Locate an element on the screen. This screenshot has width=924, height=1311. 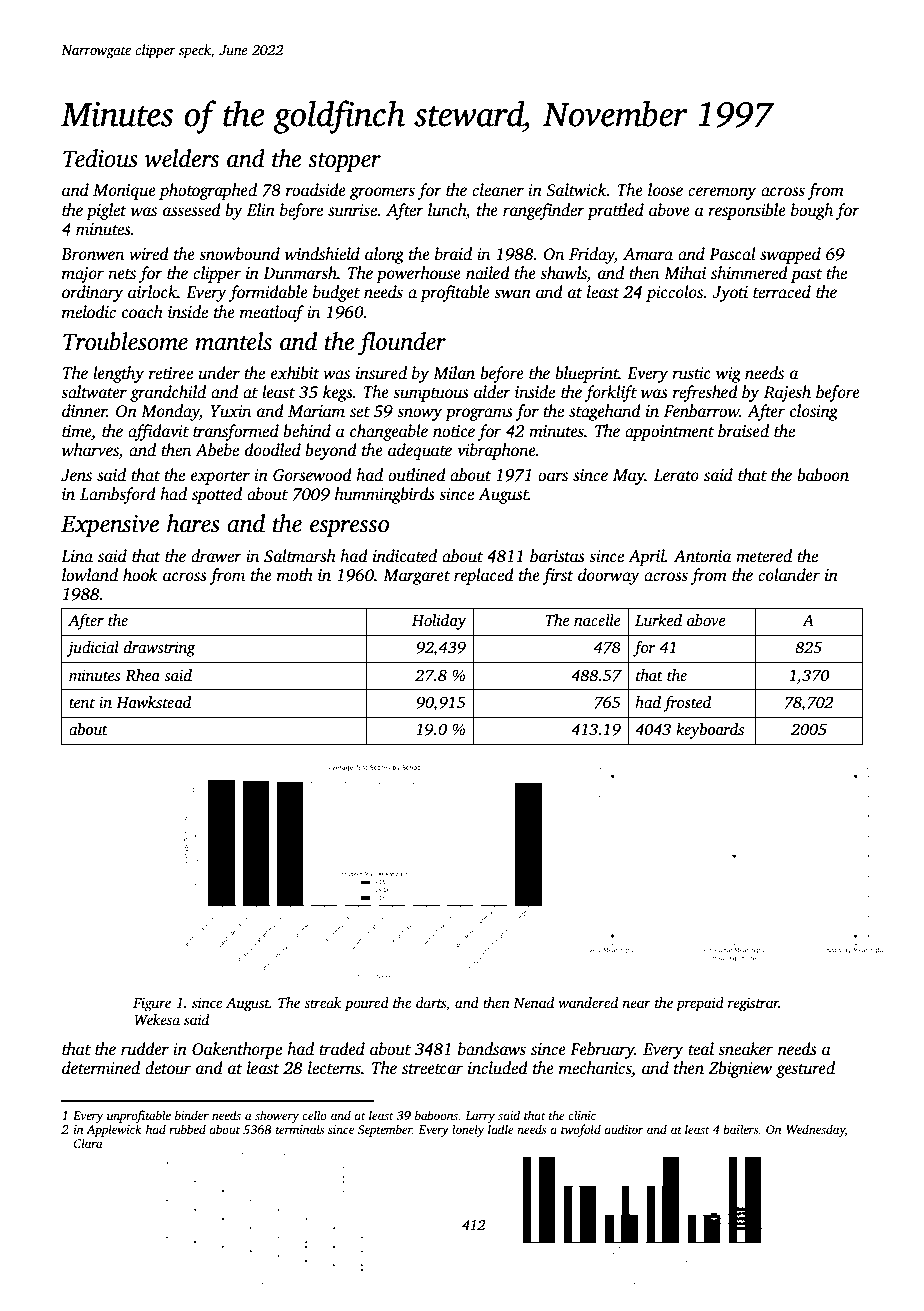
prepaid is located at coordinates (700, 1004).
